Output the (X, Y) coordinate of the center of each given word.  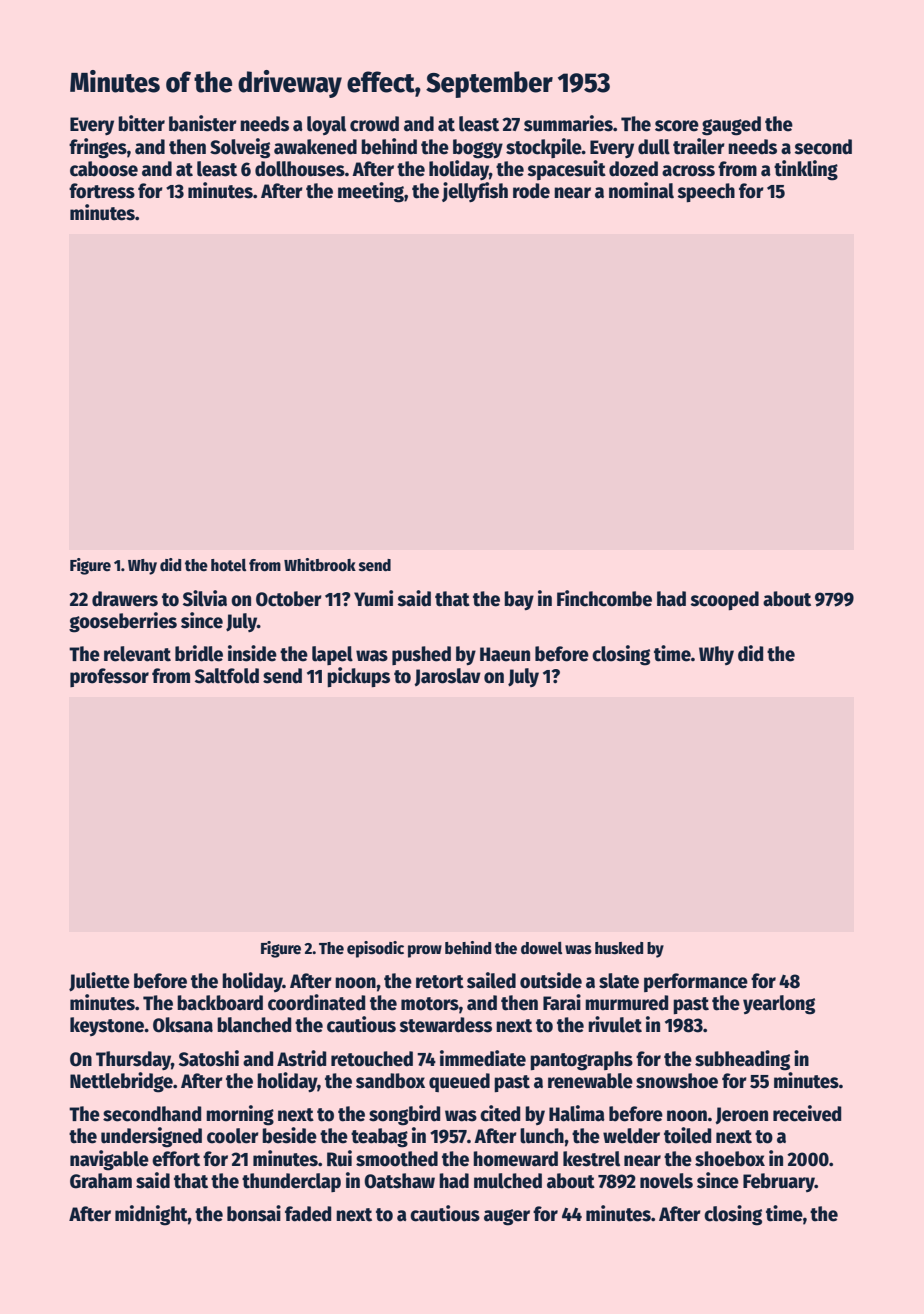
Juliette (99, 982)
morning (240, 1115)
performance (696, 982)
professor (109, 677)
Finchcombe (604, 598)
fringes (98, 148)
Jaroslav (447, 677)
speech (706, 192)
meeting (371, 192)
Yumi (373, 598)
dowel (541, 948)
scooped (724, 600)
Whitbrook (320, 565)
